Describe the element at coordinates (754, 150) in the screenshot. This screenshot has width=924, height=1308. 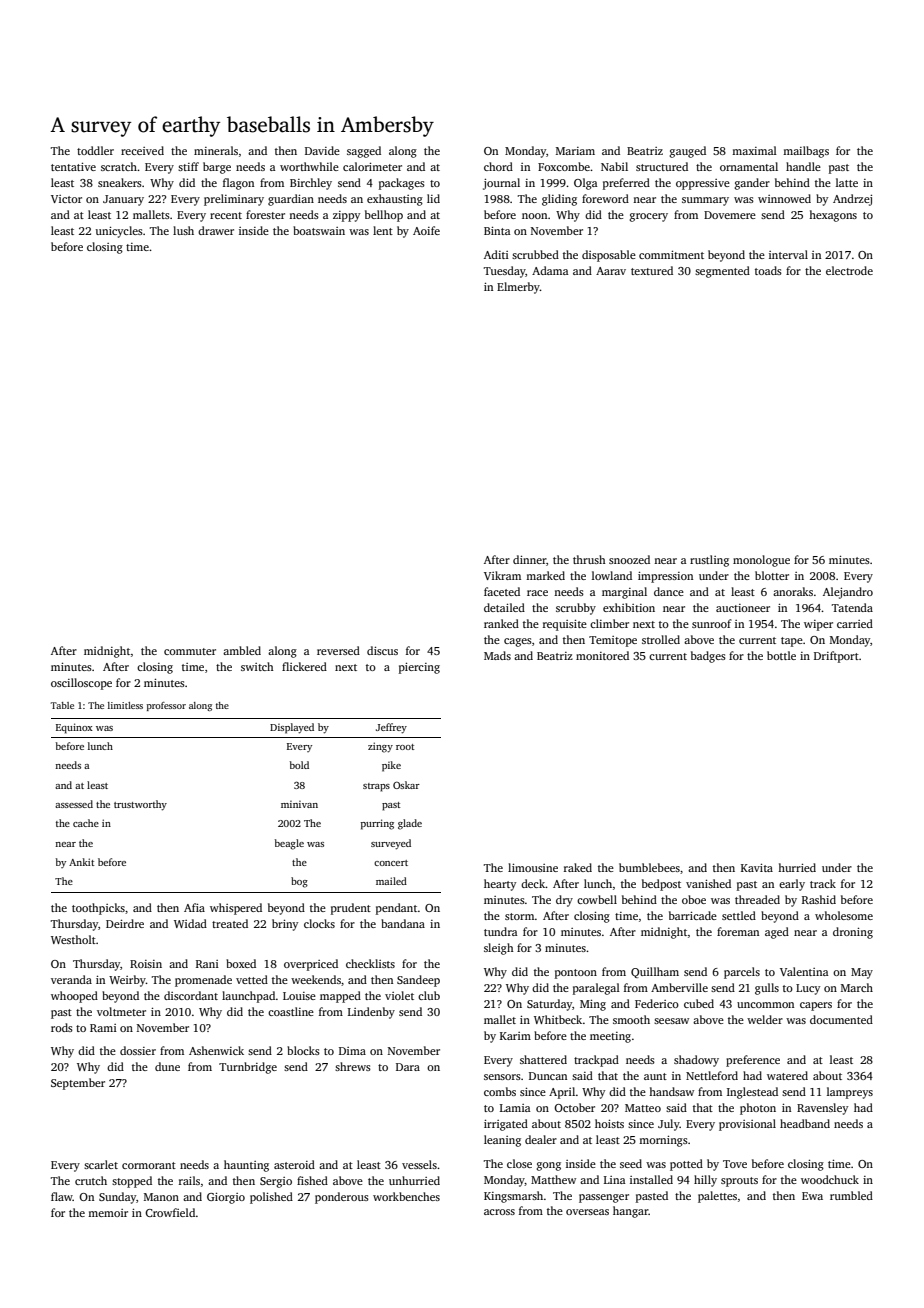
I see `maximal` at that location.
